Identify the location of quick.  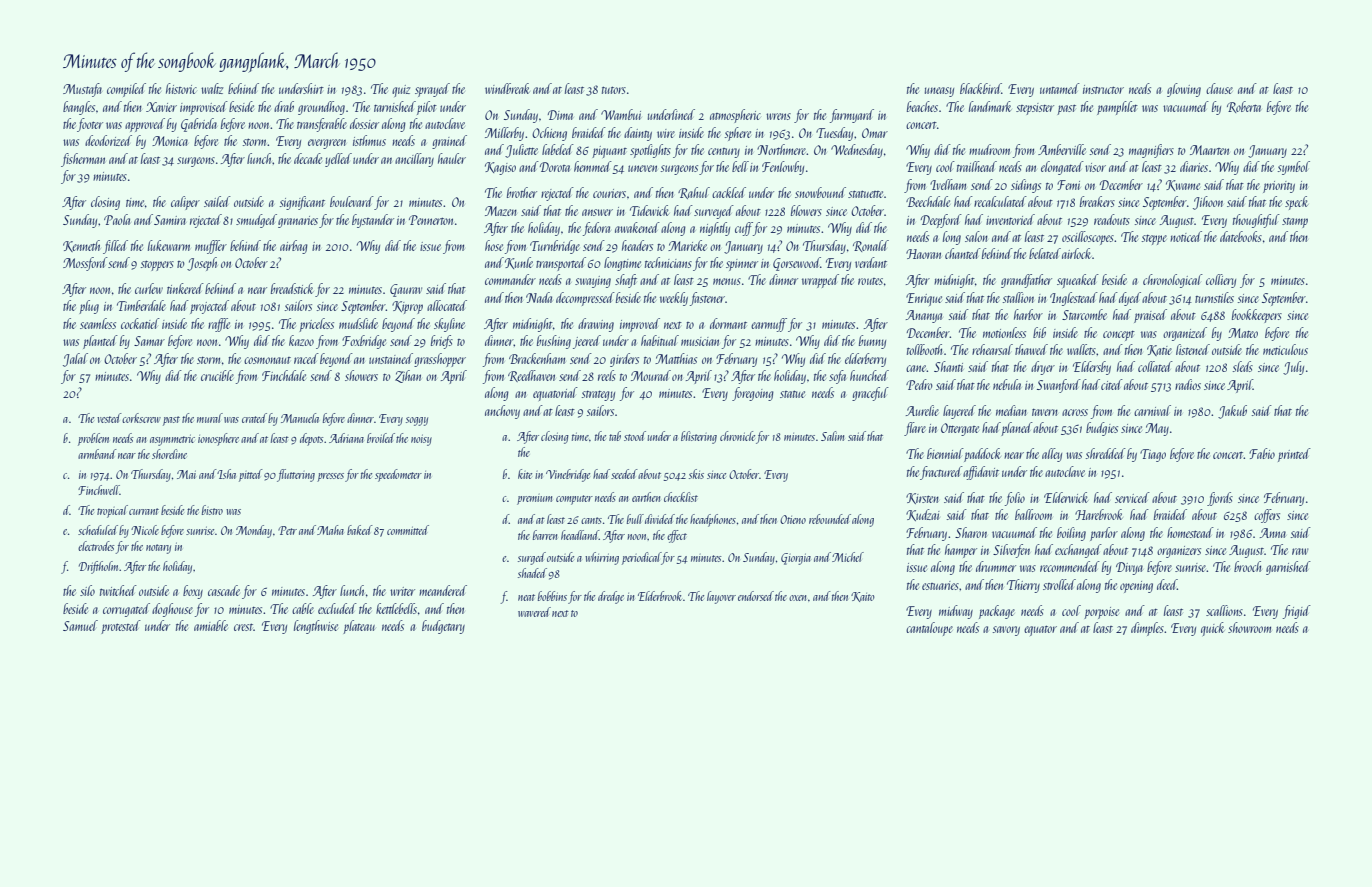
(1213, 629).
